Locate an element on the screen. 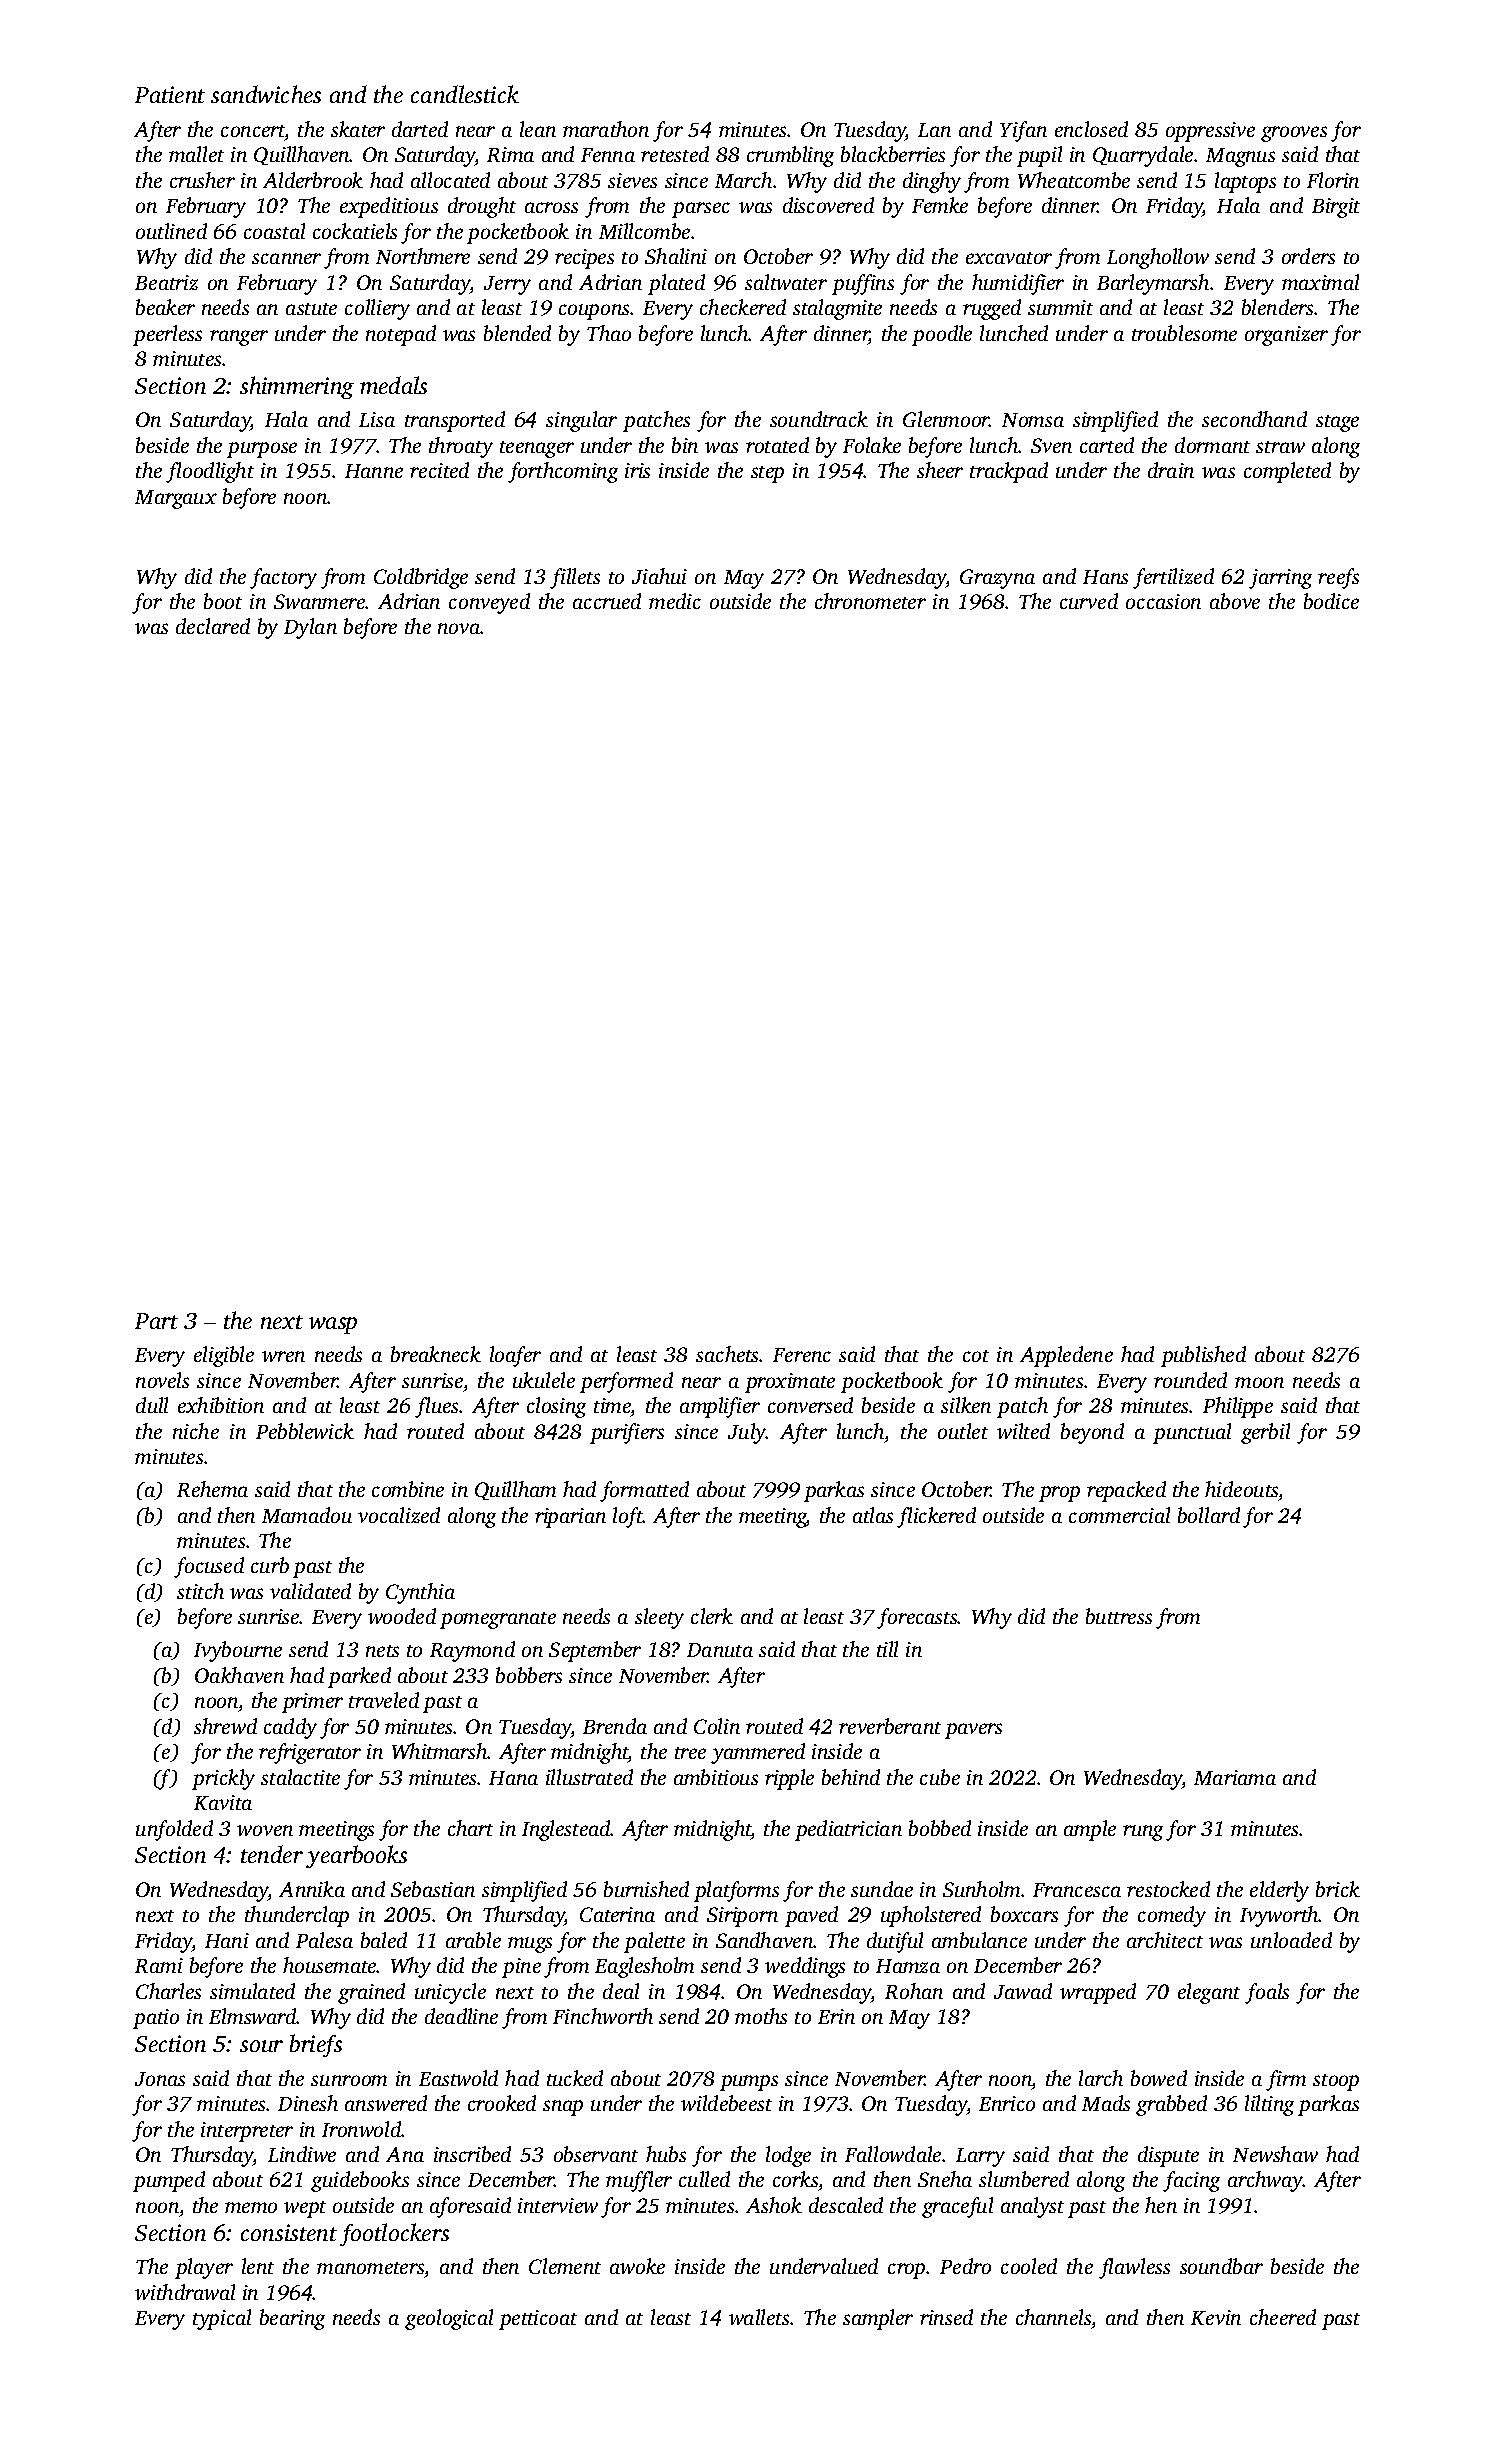  blackberries is located at coordinates (893, 154).
